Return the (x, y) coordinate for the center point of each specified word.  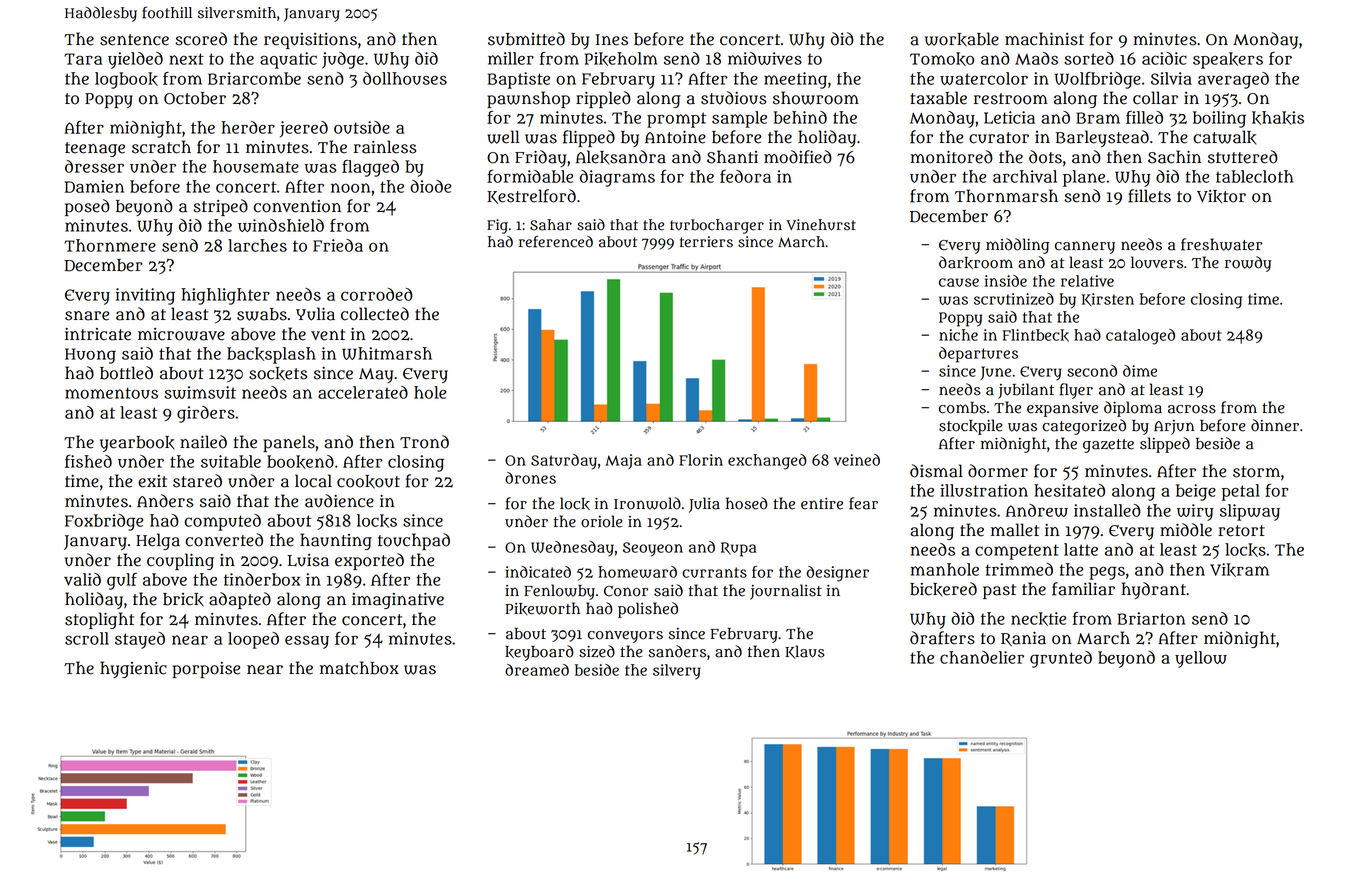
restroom (1011, 99)
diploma (1133, 409)
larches (257, 245)
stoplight (99, 620)
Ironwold (647, 503)
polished (648, 610)
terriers (706, 242)
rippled (603, 99)
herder (248, 127)
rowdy (1248, 264)
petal (1241, 492)
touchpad (414, 541)
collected (375, 314)
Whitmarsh (387, 353)
